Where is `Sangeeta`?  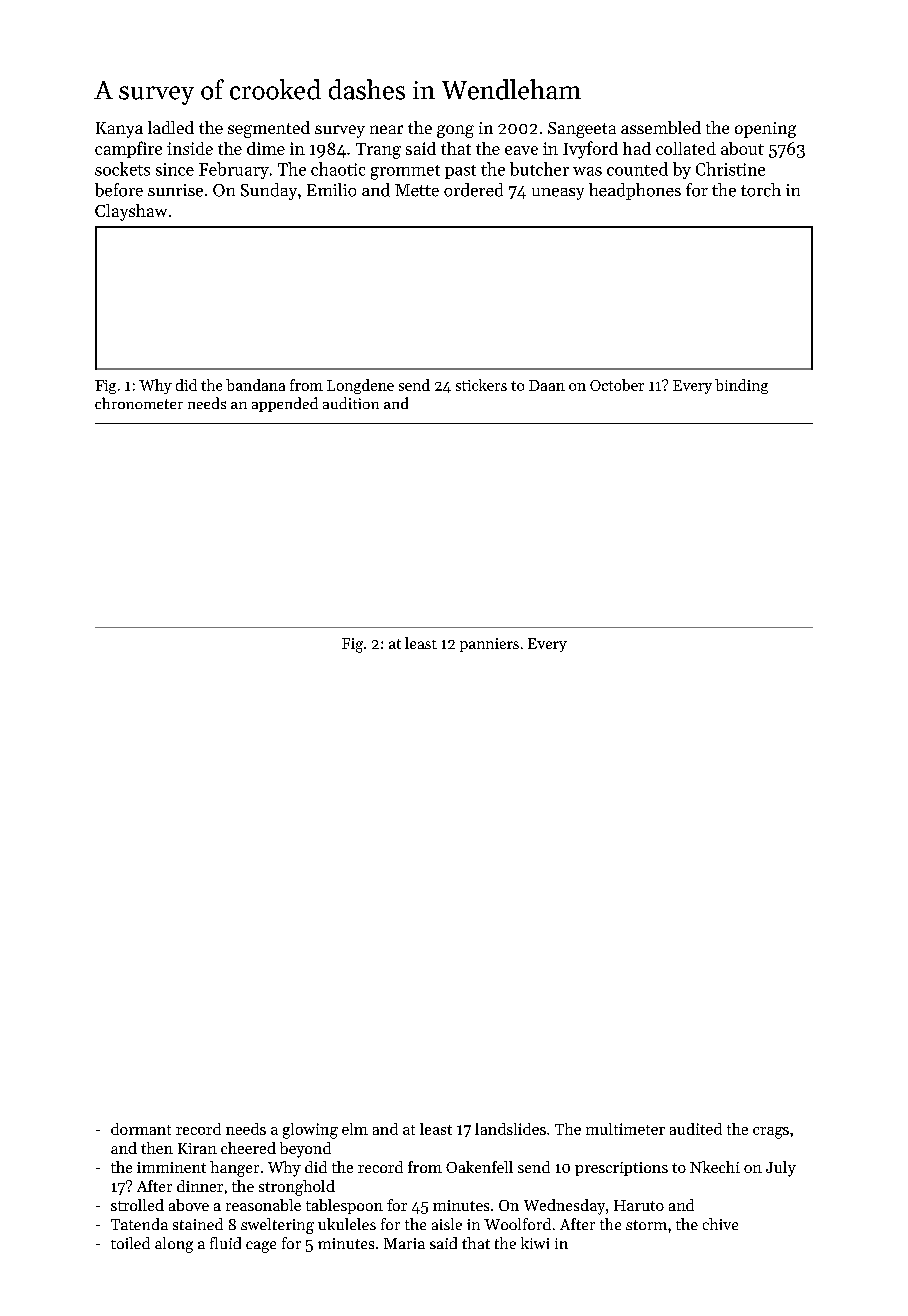 Sangeeta is located at coordinates (582, 130).
